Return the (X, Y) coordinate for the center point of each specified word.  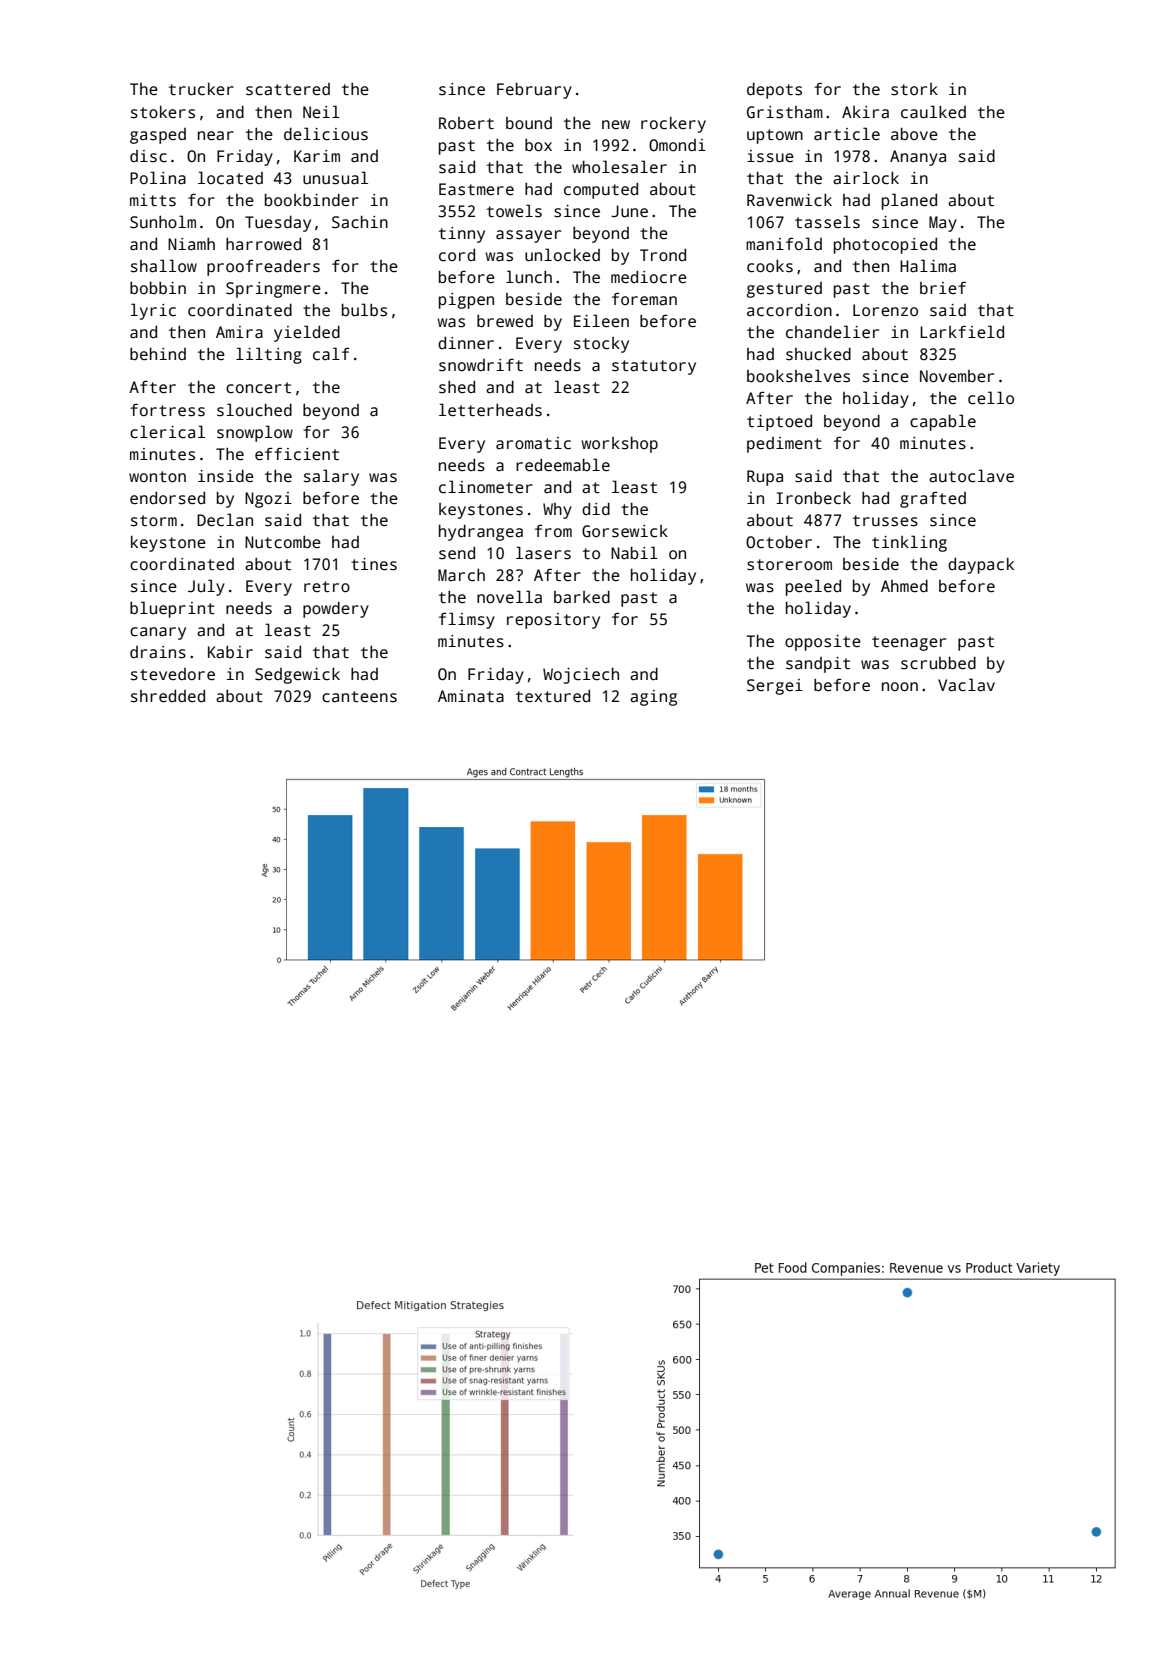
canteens (359, 697)
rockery (673, 125)
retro (327, 586)
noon (900, 686)
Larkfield (962, 332)
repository (553, 621)
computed (601, 190)
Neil (321, 111)
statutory (654, 367)
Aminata (471, 696)
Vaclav (966, 685)
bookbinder (312, 199)
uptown (775, 136)
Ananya (918, 158)
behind (158, 353)
